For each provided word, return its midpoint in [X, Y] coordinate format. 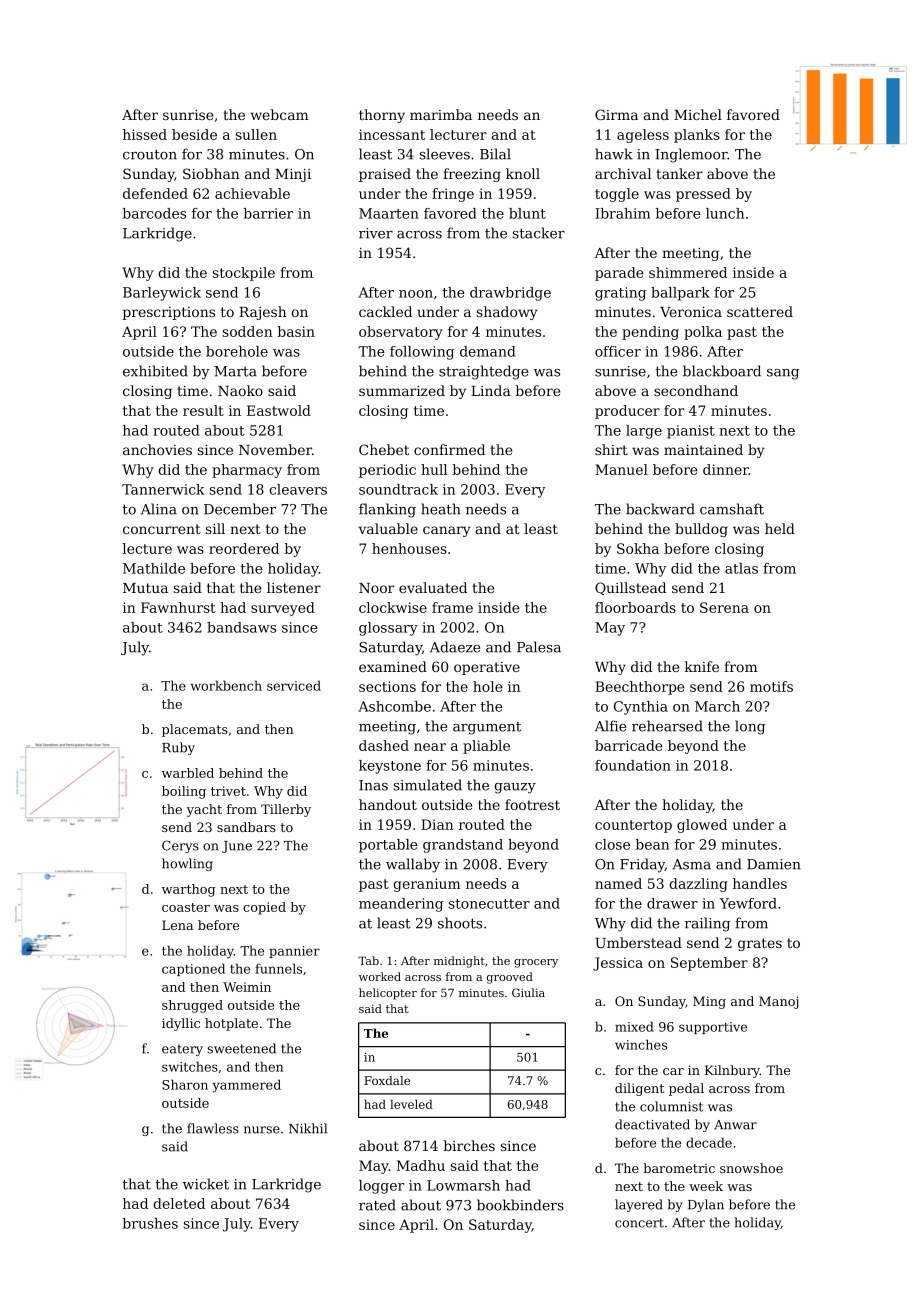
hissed [145, 134]
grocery [536, 963]
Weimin [247, 987]
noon [416, 294]
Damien [774, 864]
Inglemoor [691, 155]
